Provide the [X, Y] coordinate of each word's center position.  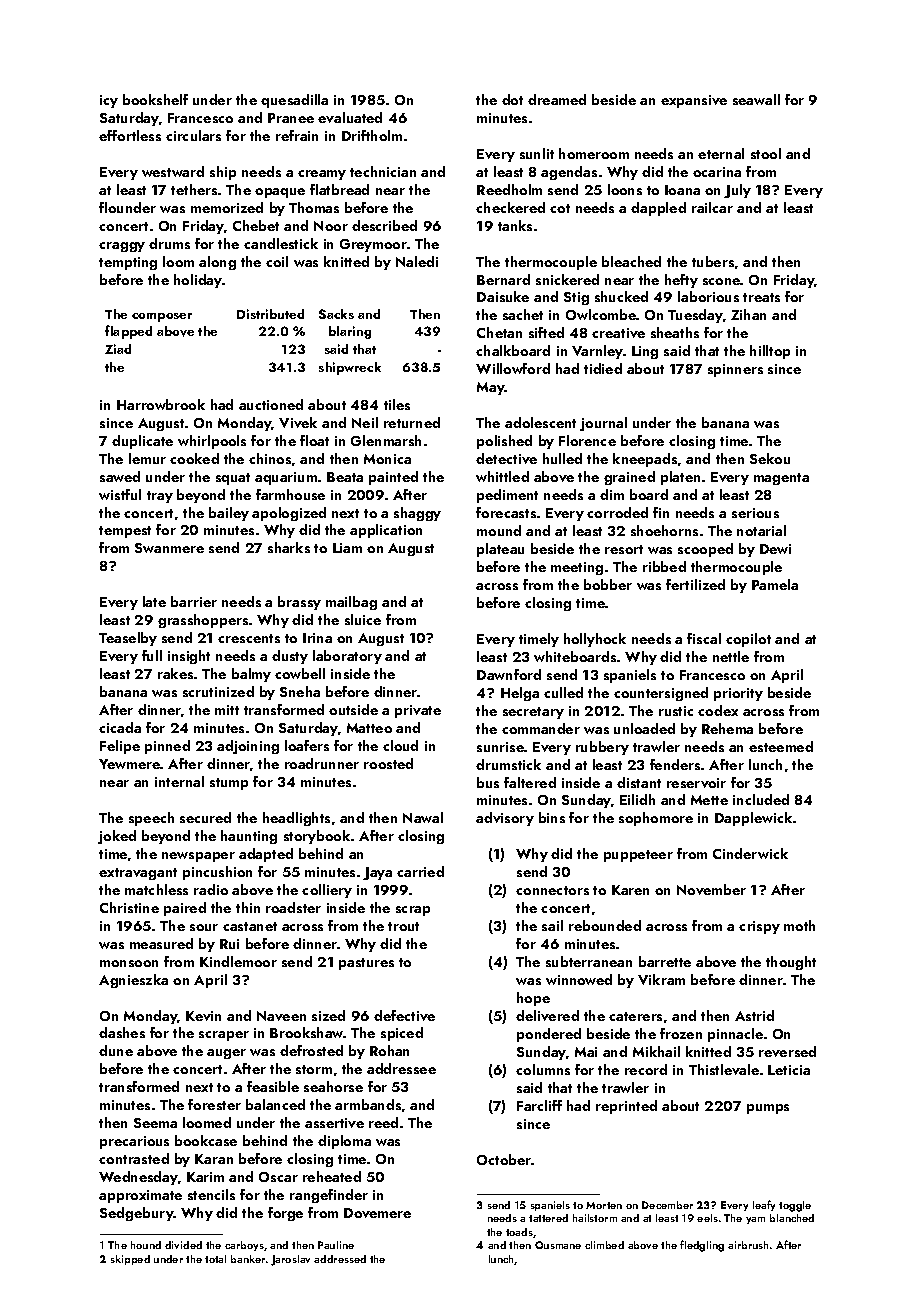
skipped [130, 1260]
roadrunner [322, 763]
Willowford [513, 368]
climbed [604, 1245]
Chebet [256, 225]
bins [552, 817]
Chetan [499, 332]
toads [519, 1232]
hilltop [770, 352]
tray [160, 497]
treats [761, 297]
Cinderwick [750, 853]
